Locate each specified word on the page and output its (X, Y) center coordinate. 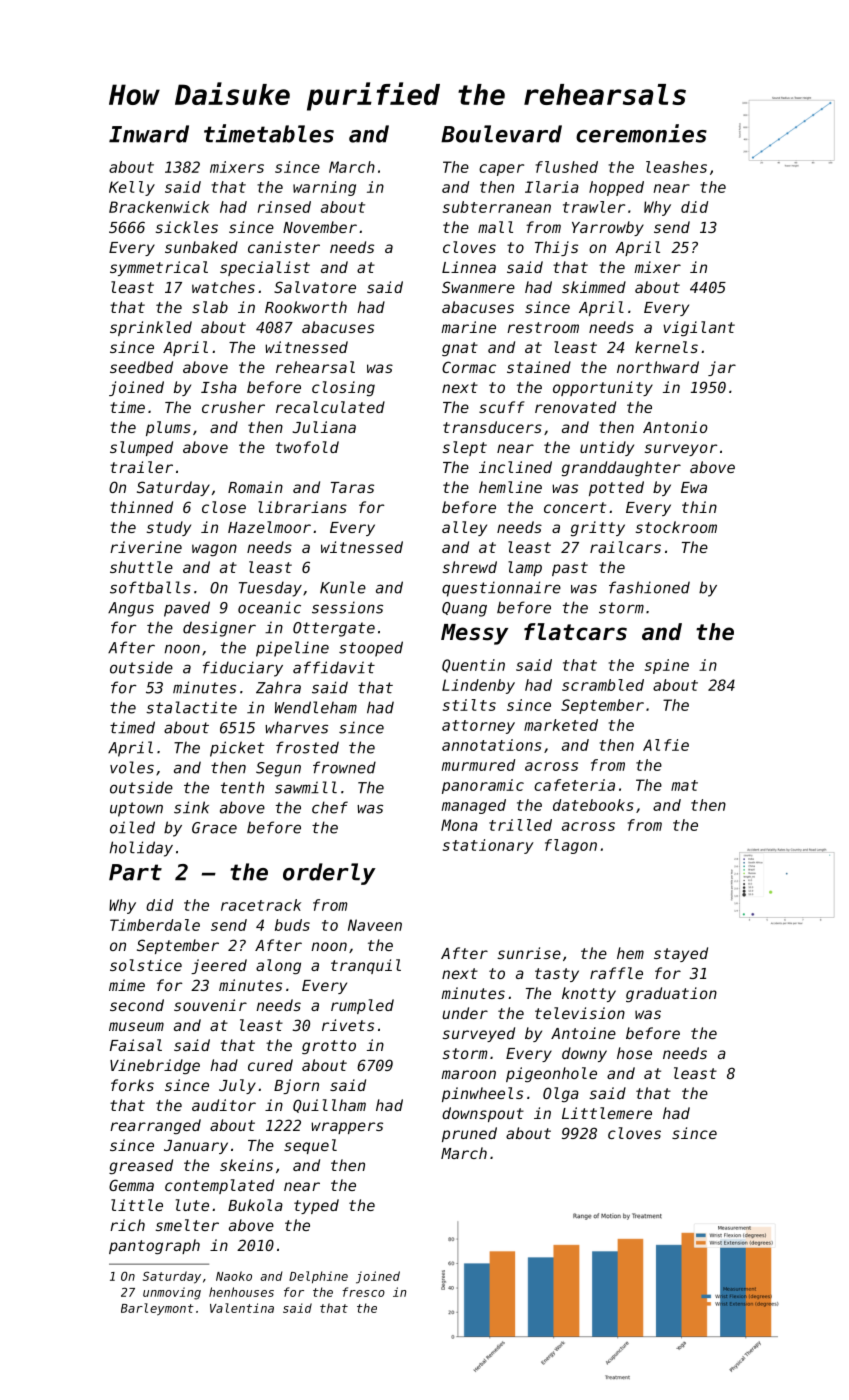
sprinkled (151, 328)
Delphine (318, 1277)
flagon (571, 846)
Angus (131, 609)
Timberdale (155, 925)
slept (465, 448)
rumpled (362, 1006)
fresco (363, 1292)
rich (127, 1225)
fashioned (649, 587)
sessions (347, 607)
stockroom (676, 527)
